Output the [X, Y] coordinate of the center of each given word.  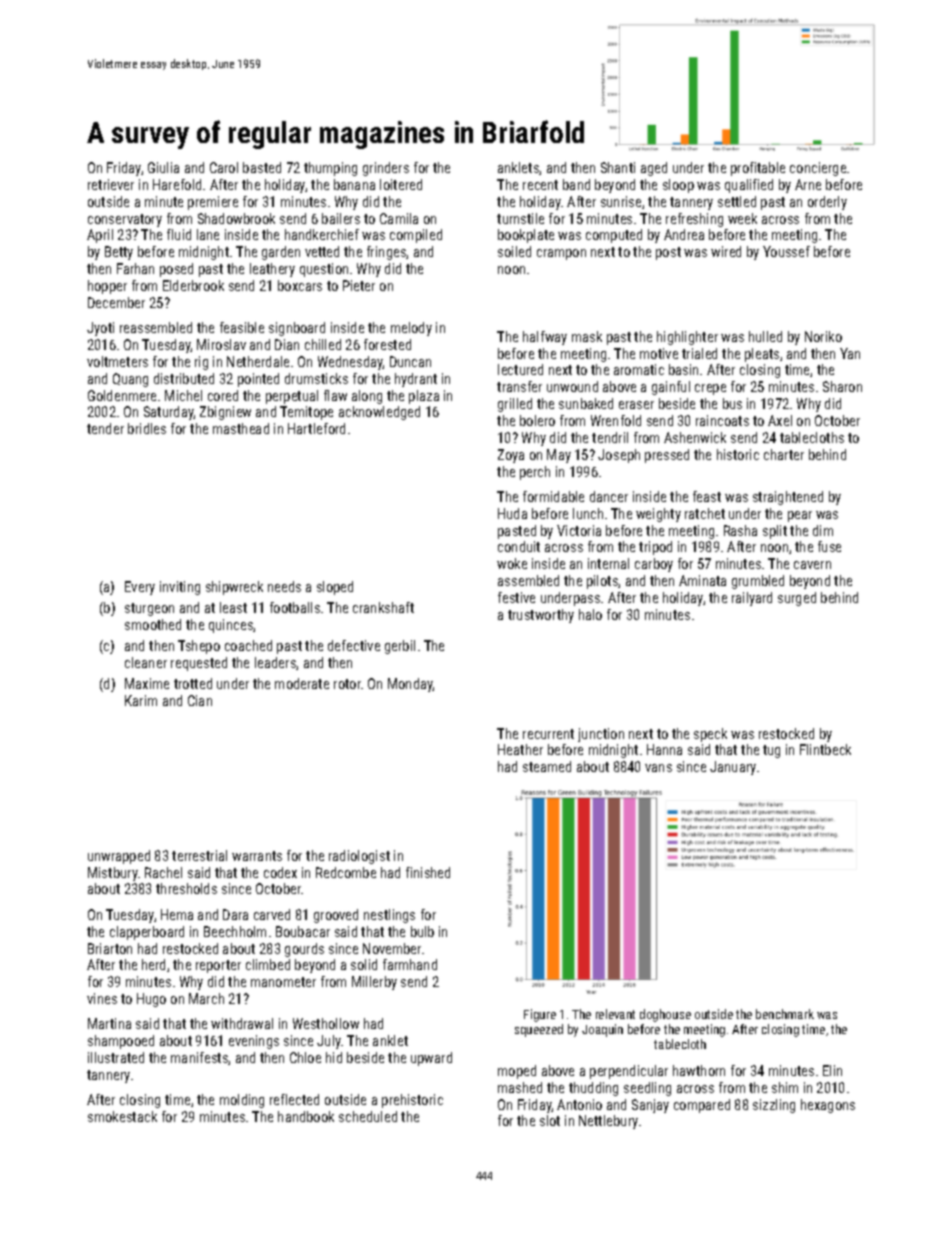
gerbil [400, 647]
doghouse [665, 1015]
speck [710, 735]
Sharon [842, 386]
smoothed [153, 624]
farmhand [410, 964]
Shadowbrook [236, 218]
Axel [780, 420]
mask [587, 336]
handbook [306, 1116]
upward [431, 1059]
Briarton [110, 948]
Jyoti [100, 329]
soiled [514, 251]
